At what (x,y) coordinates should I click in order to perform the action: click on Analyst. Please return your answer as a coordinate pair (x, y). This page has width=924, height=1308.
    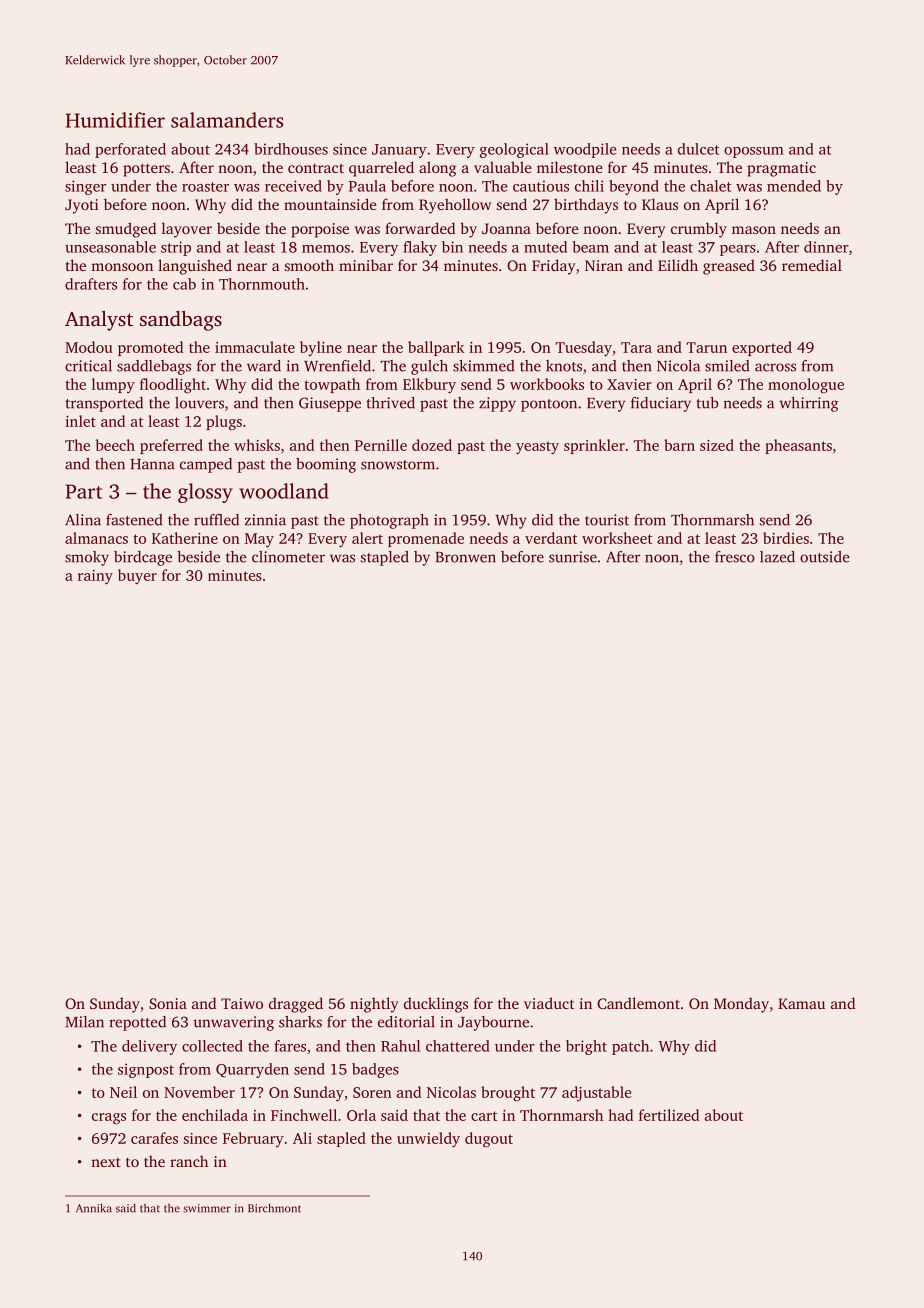
    Looking at the image, I should click on (99, 321).
